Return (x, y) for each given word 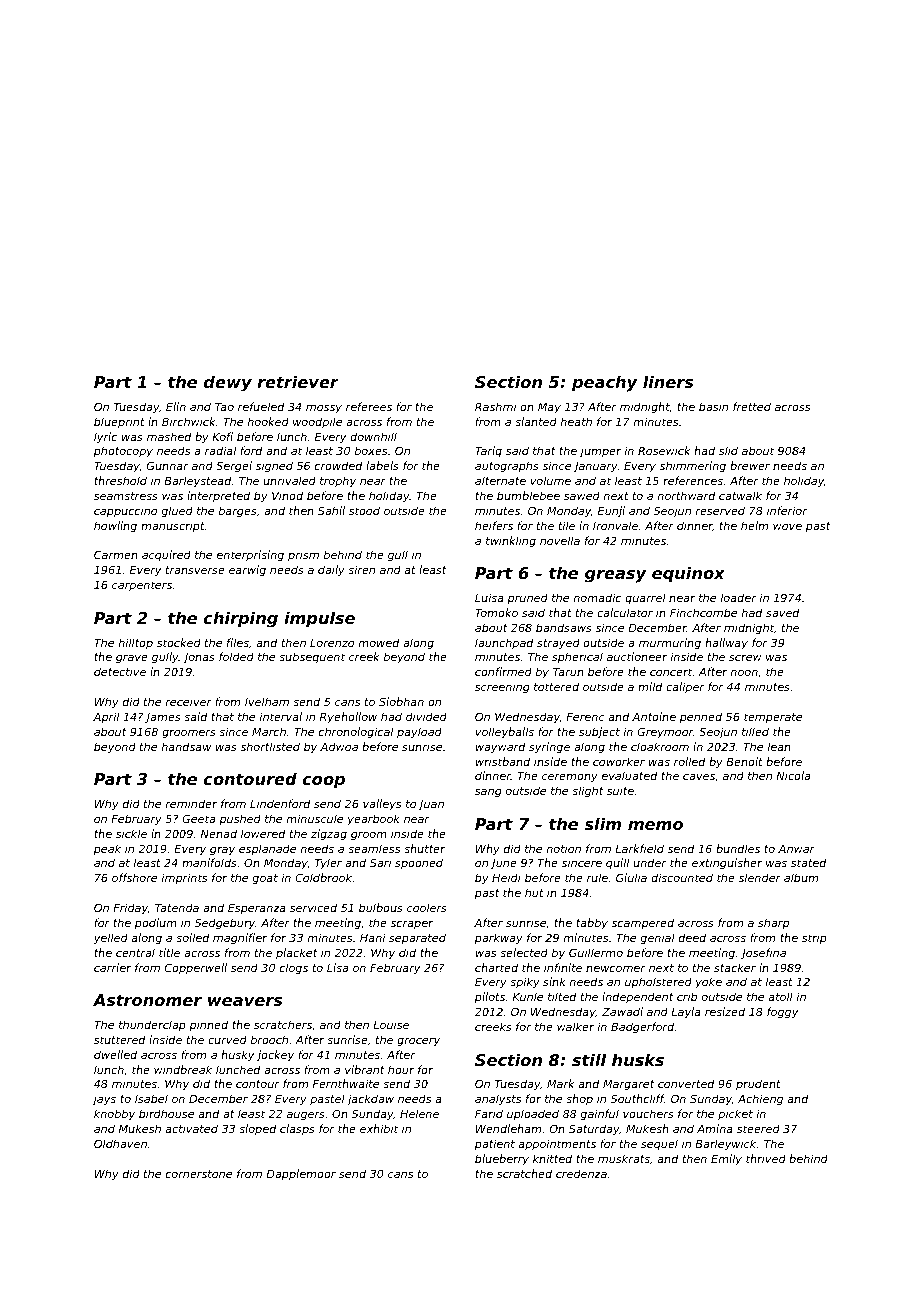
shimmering (692, 467)
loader (739, 597)
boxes (371, 450)
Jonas (199, 658)
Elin (176, 406)
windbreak (183, 1069)
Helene (419, 1113)
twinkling (511, 542)
